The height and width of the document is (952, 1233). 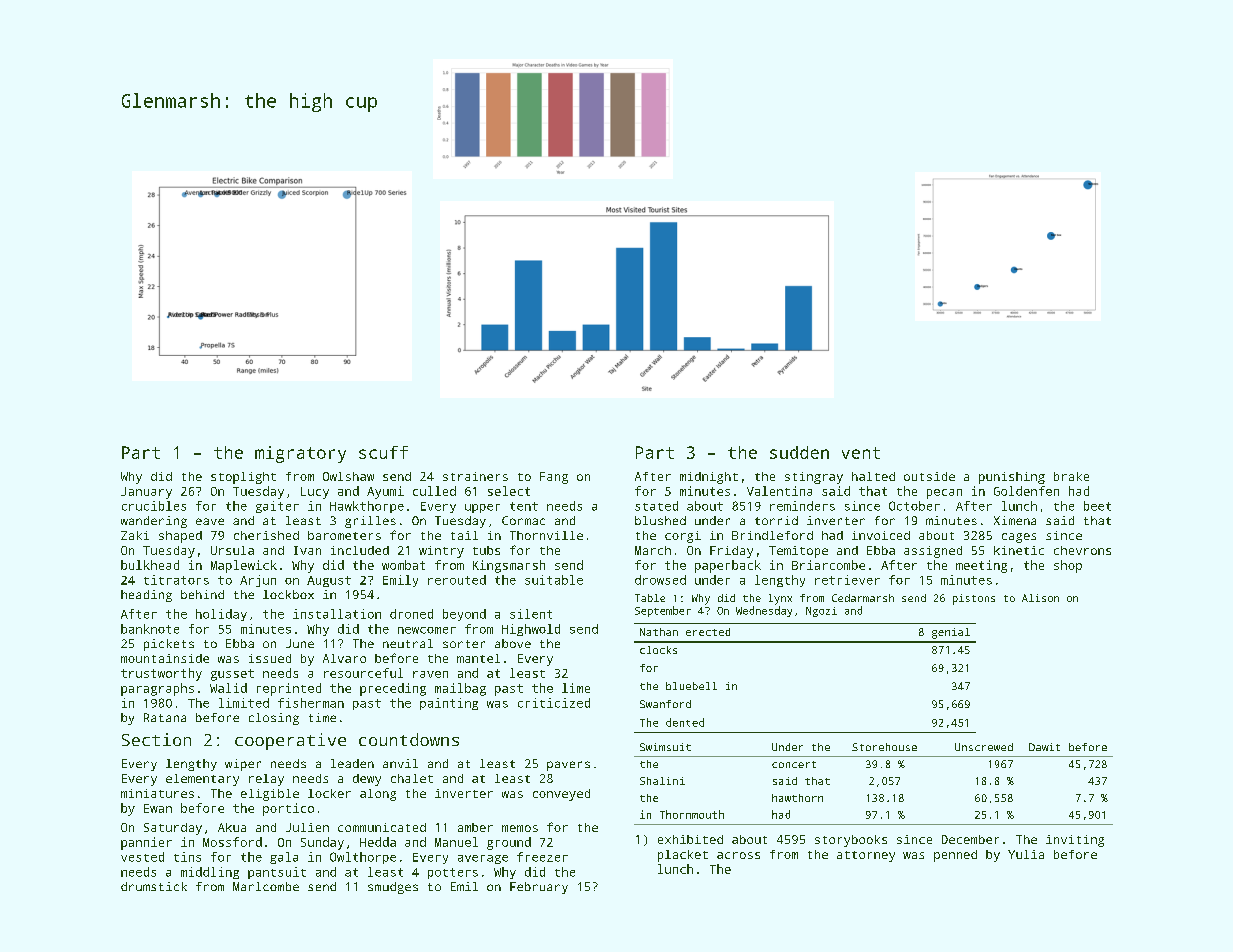 I want to click on brake, so click(x=1071, y=476).
